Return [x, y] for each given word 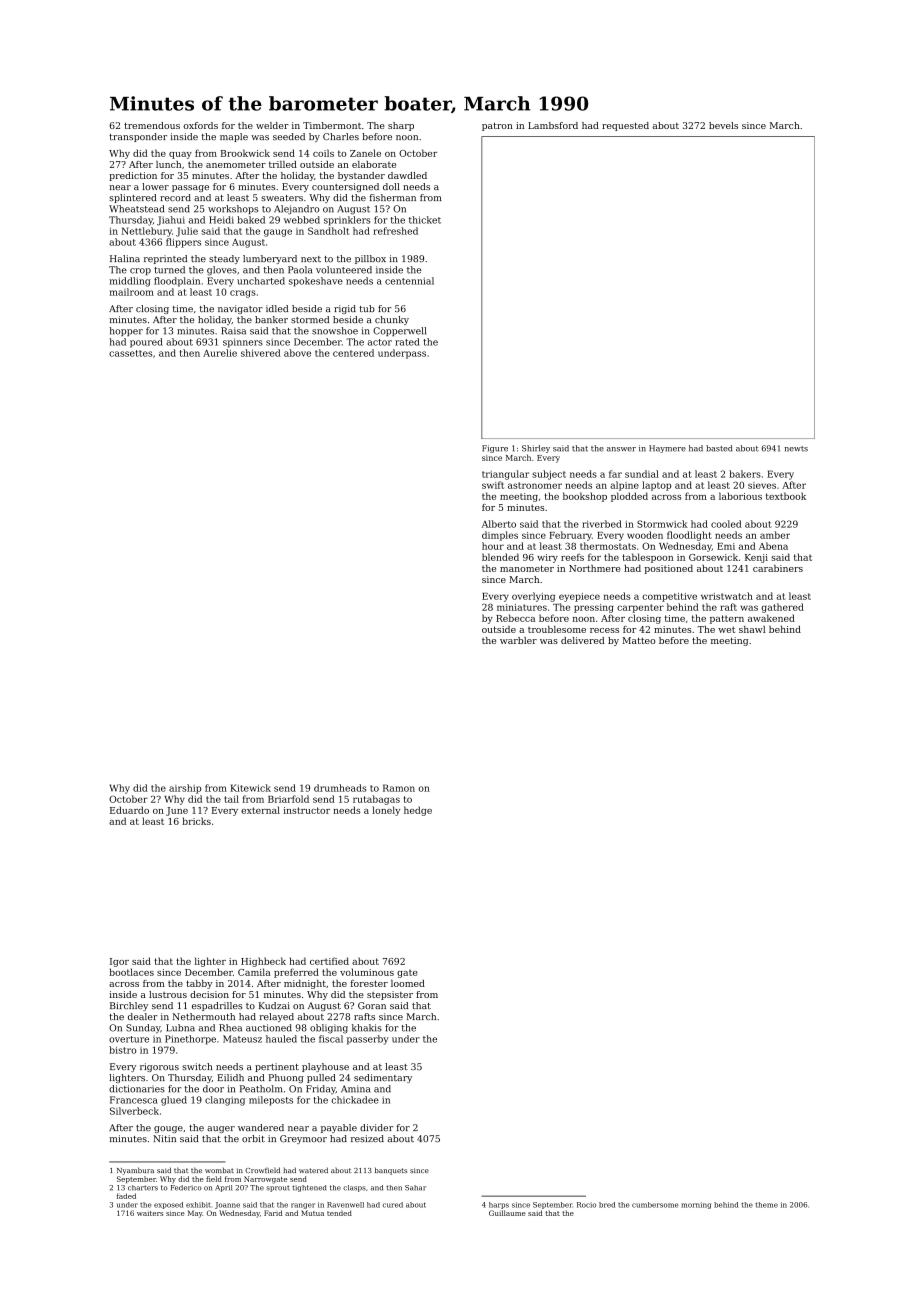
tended [339, 1213]
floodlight [689, 536]
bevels [723, 125]
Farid [273, 1213]
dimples [500, 536]
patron [497, 126]
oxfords [200, 125]
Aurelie [220, 353]
